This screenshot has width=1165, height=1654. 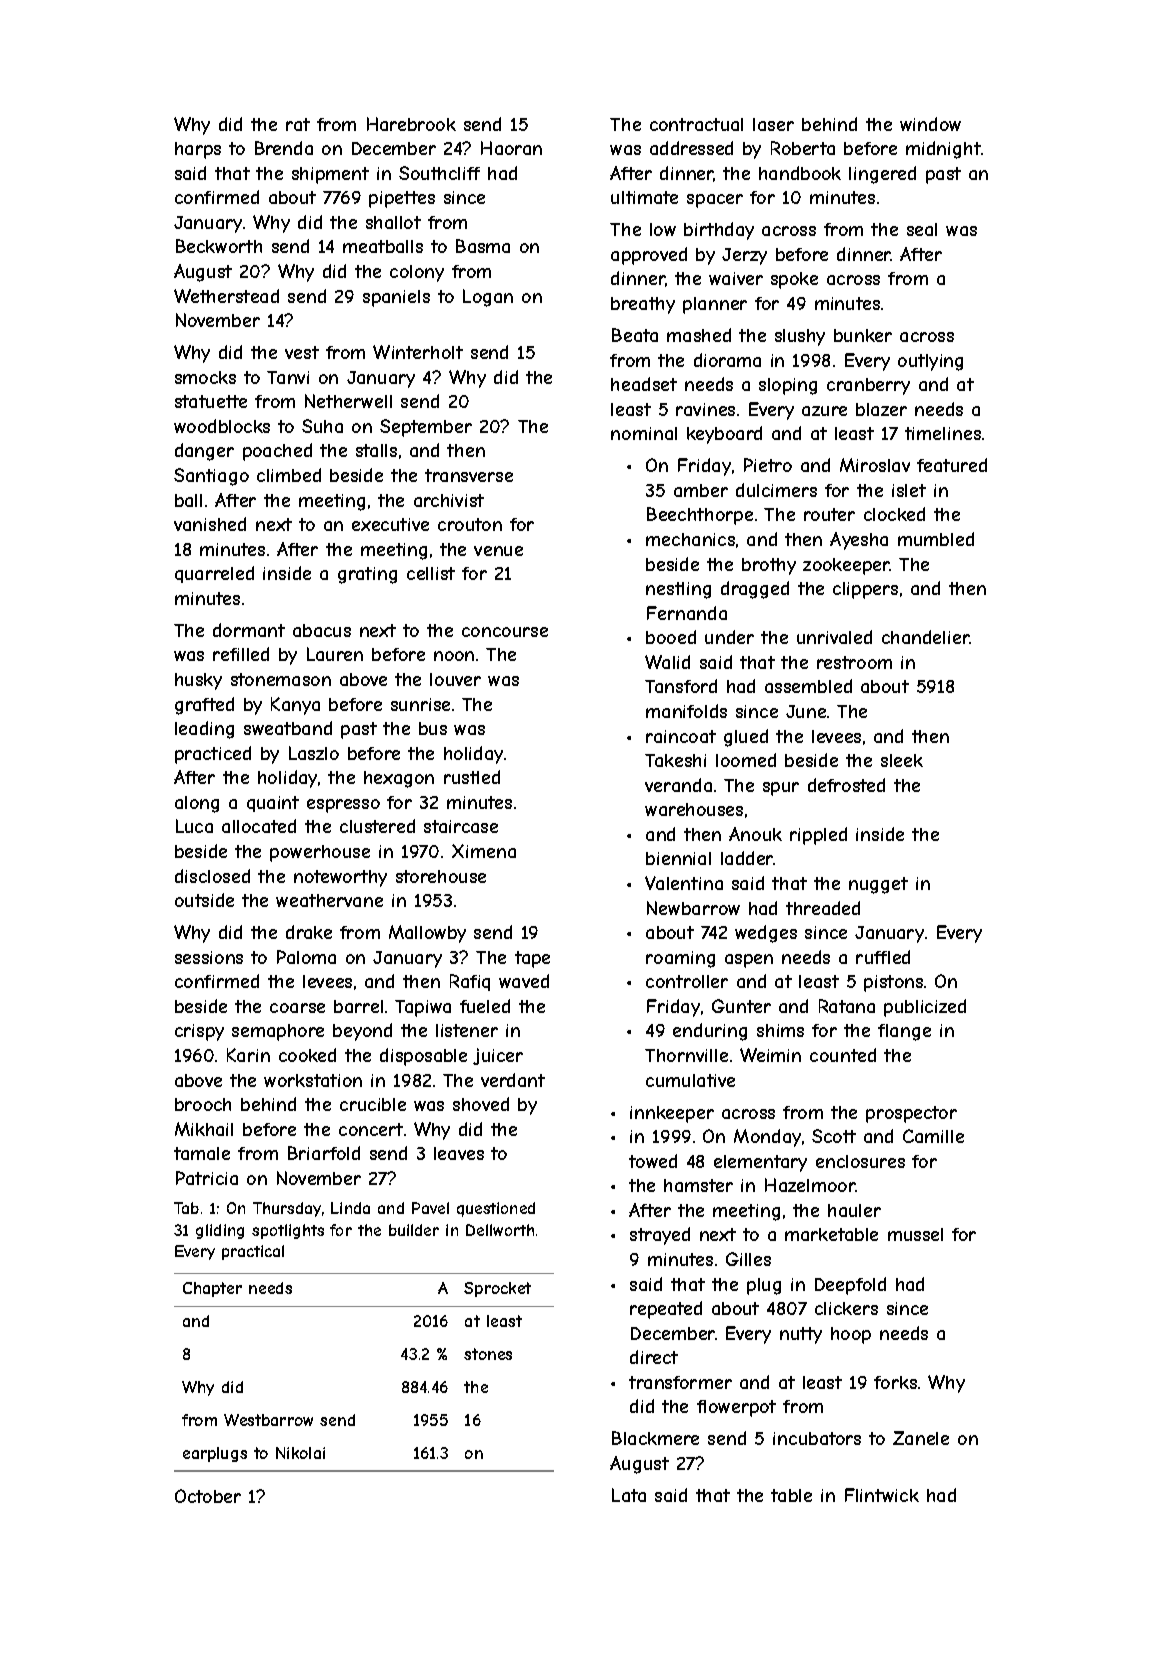 What do you see at coordinates (205, 377) in the screenshot?
I see `smocks` at bounding box center [205, 377].
